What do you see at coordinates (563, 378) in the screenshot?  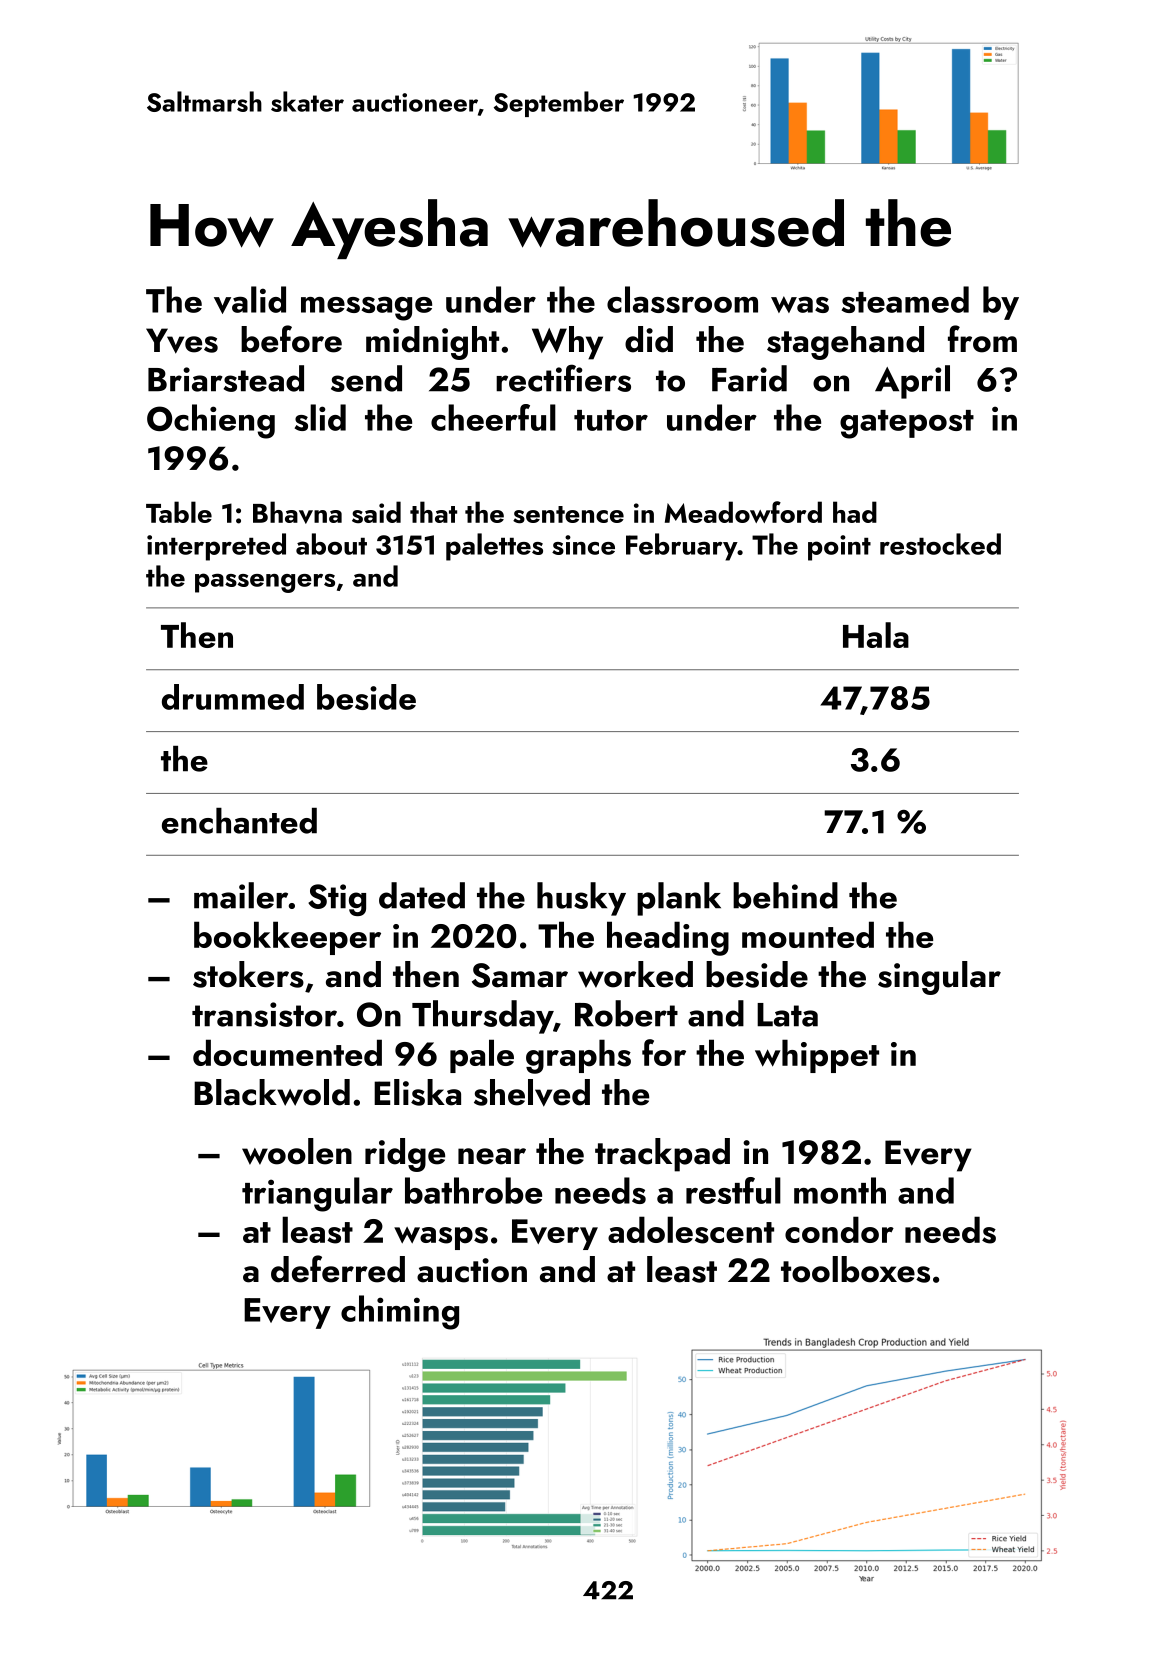 I see `rectifiers` at bounding box center [563, 378].
